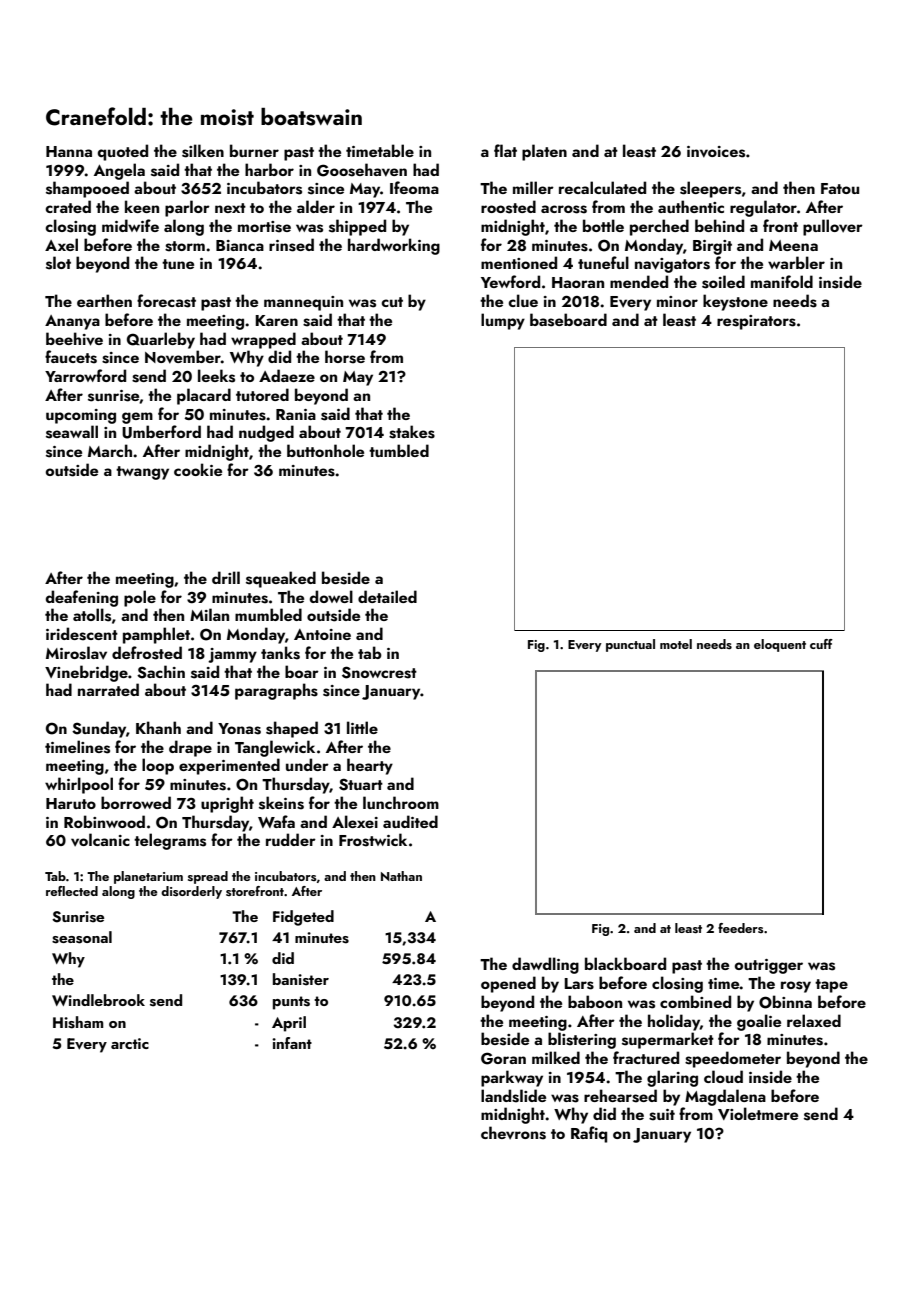 This page has height=1314, width=924. I want to click on platen, so click(544, 152).
